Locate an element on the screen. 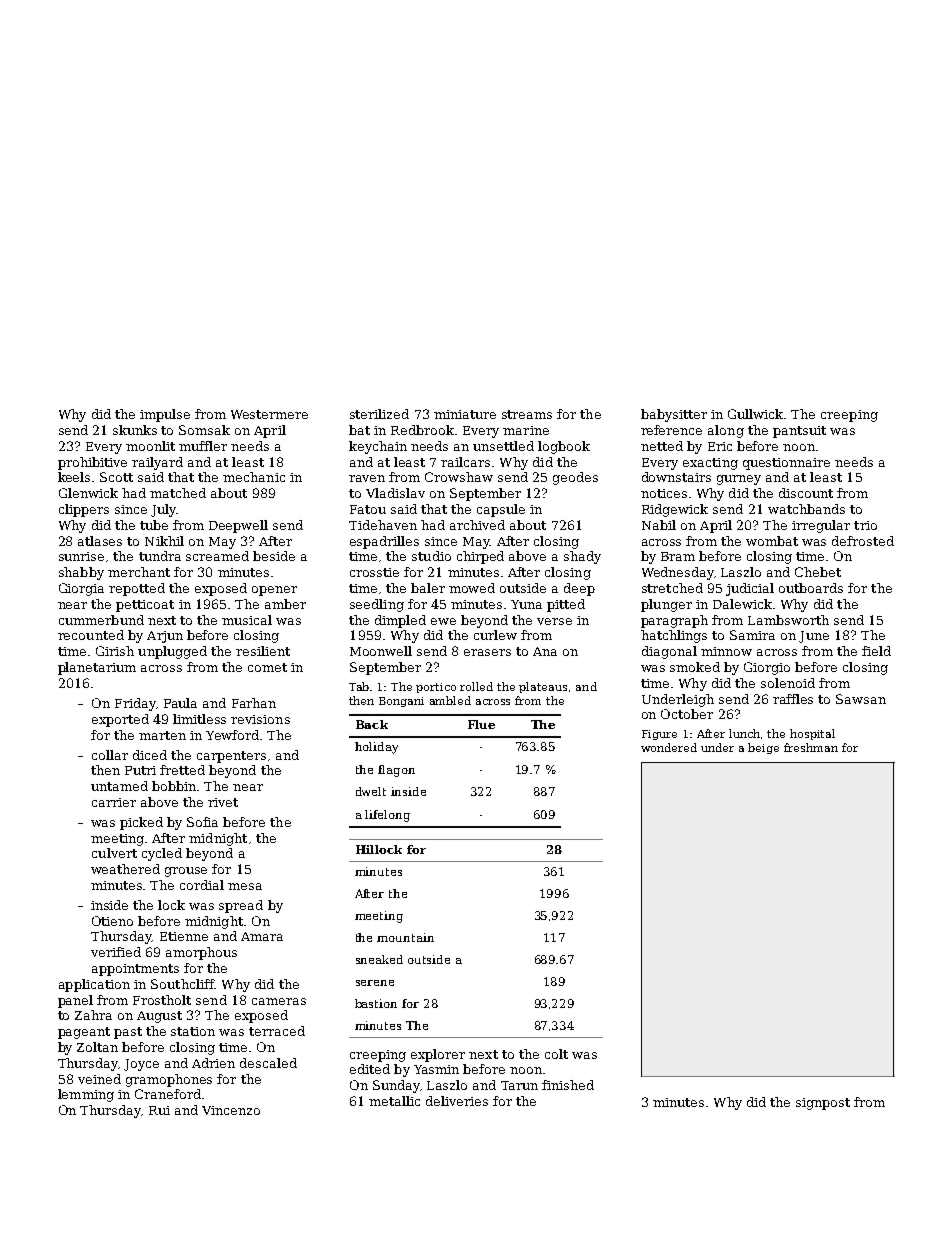  explorer is located at coordinates (438, 1055).
